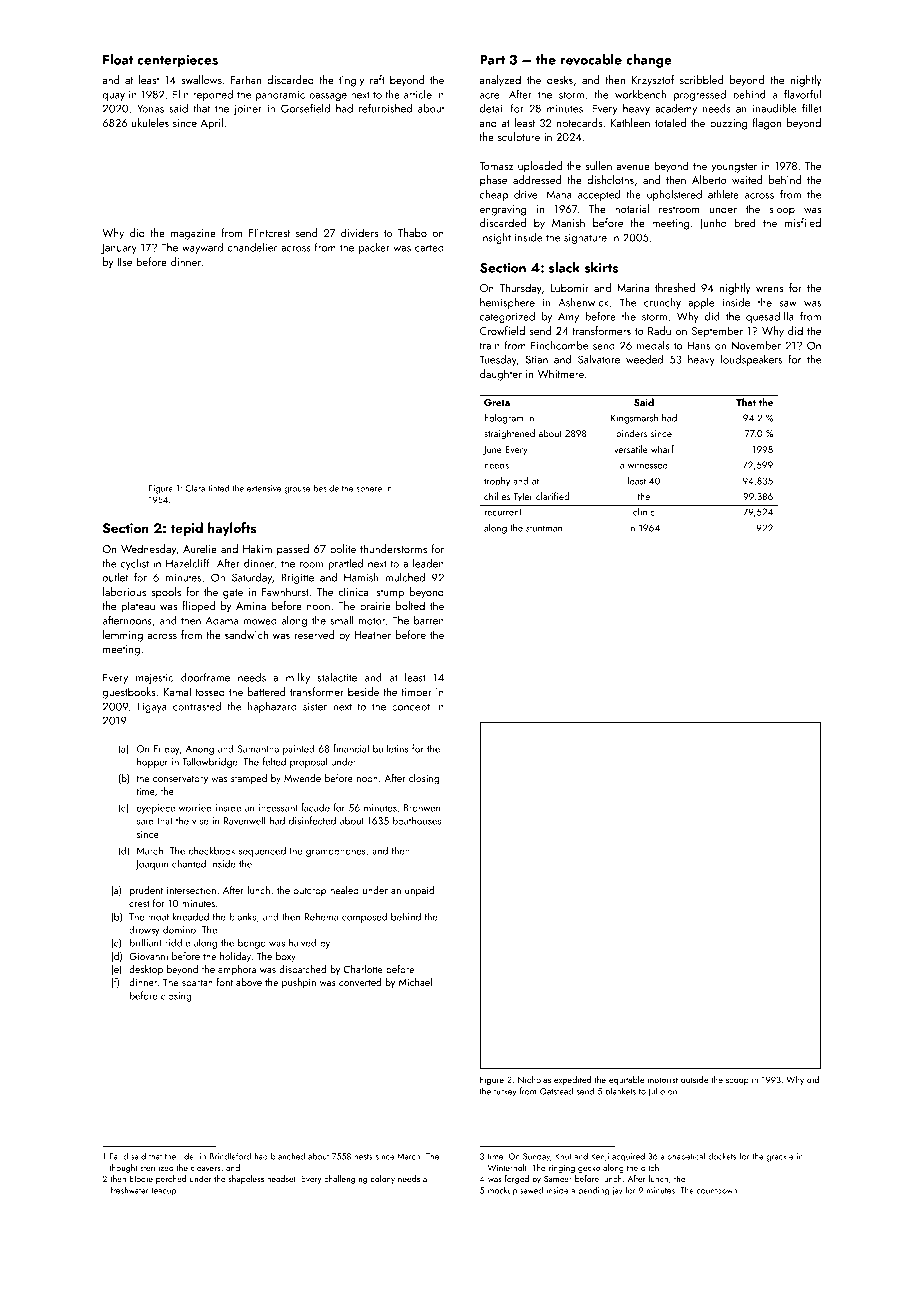 Image resolution: width=924 pixels, height=1308 pixels. I want to click on outside, so click(694, 1079).
